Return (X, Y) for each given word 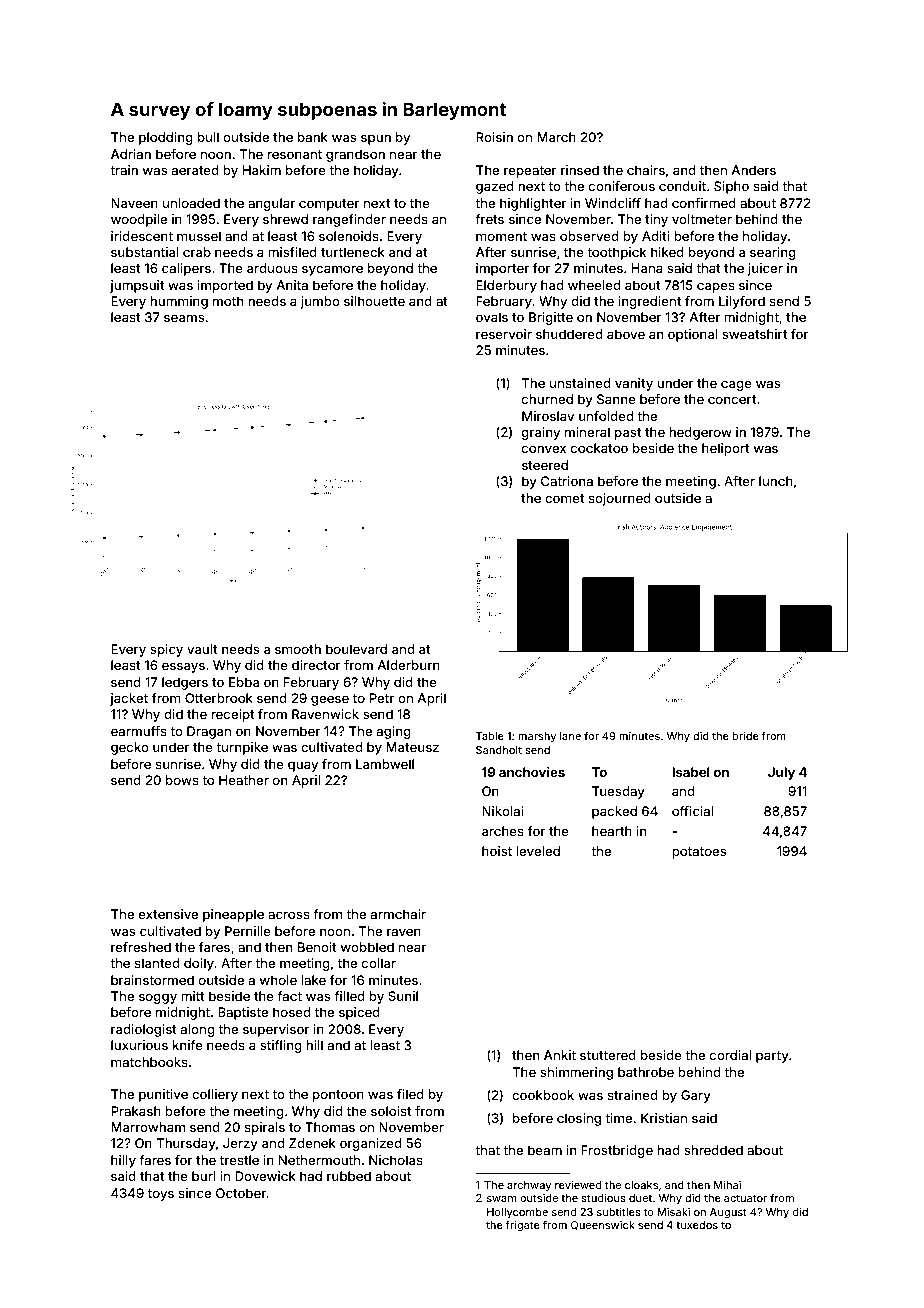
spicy (166, 650)
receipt (232, 715)
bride (746, 736)
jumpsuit (137, 286)
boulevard (356, 649)
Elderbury (506, 286)
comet (564, 498)
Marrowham (148, 1127)
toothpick (616, 253)
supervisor (276, 1030)
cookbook (543, 1095)
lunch (776, 481)
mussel (199, 236)
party (772, 1057)
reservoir (504, 334)
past (628, 434)
